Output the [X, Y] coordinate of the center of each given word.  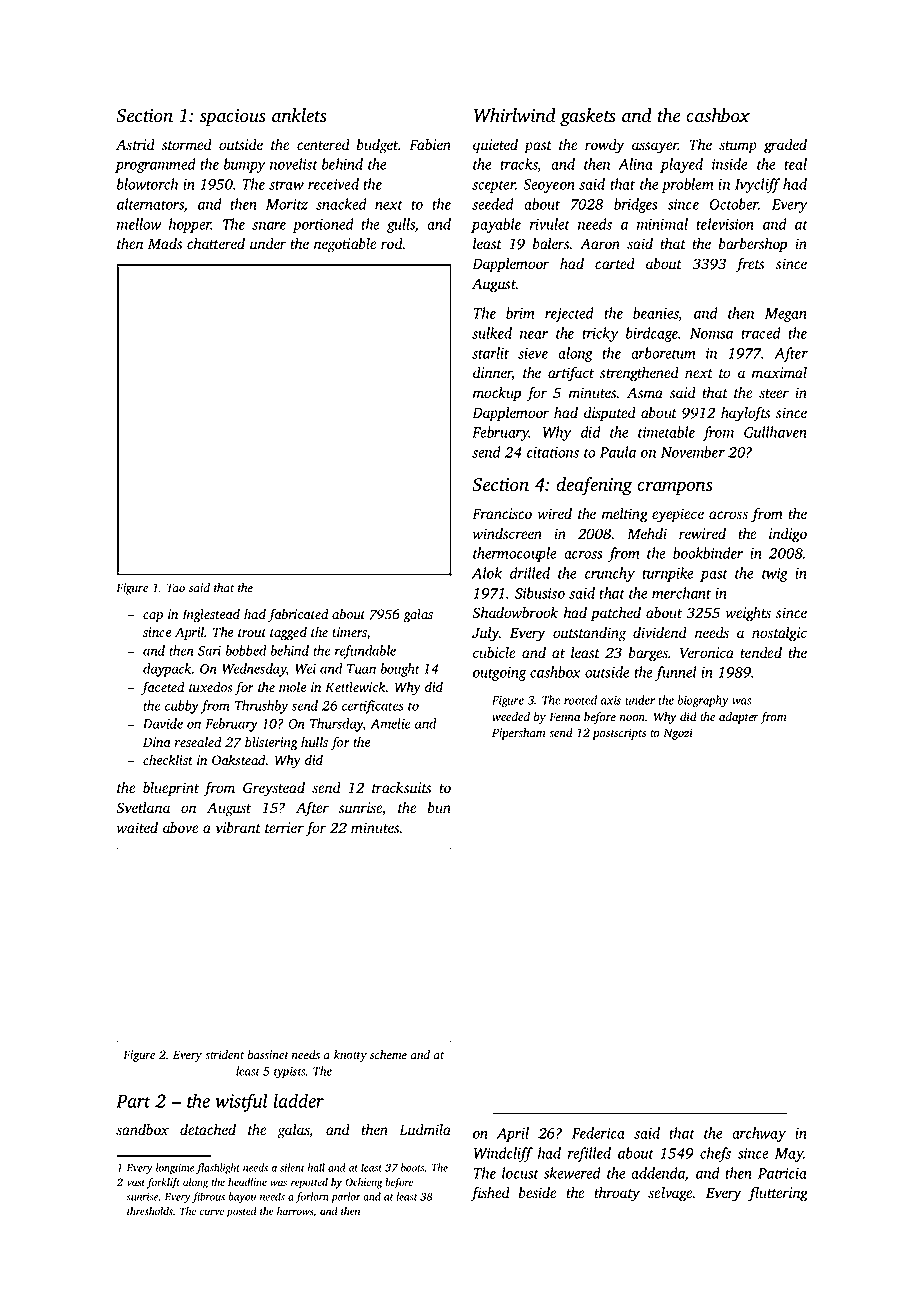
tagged [288, 634]
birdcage [652, 334]
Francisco [502, 514]
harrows [295, 1211]
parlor [346, 1197]
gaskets [588, 117]
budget [378, 146]
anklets [299, 115]
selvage [670, 1194]
